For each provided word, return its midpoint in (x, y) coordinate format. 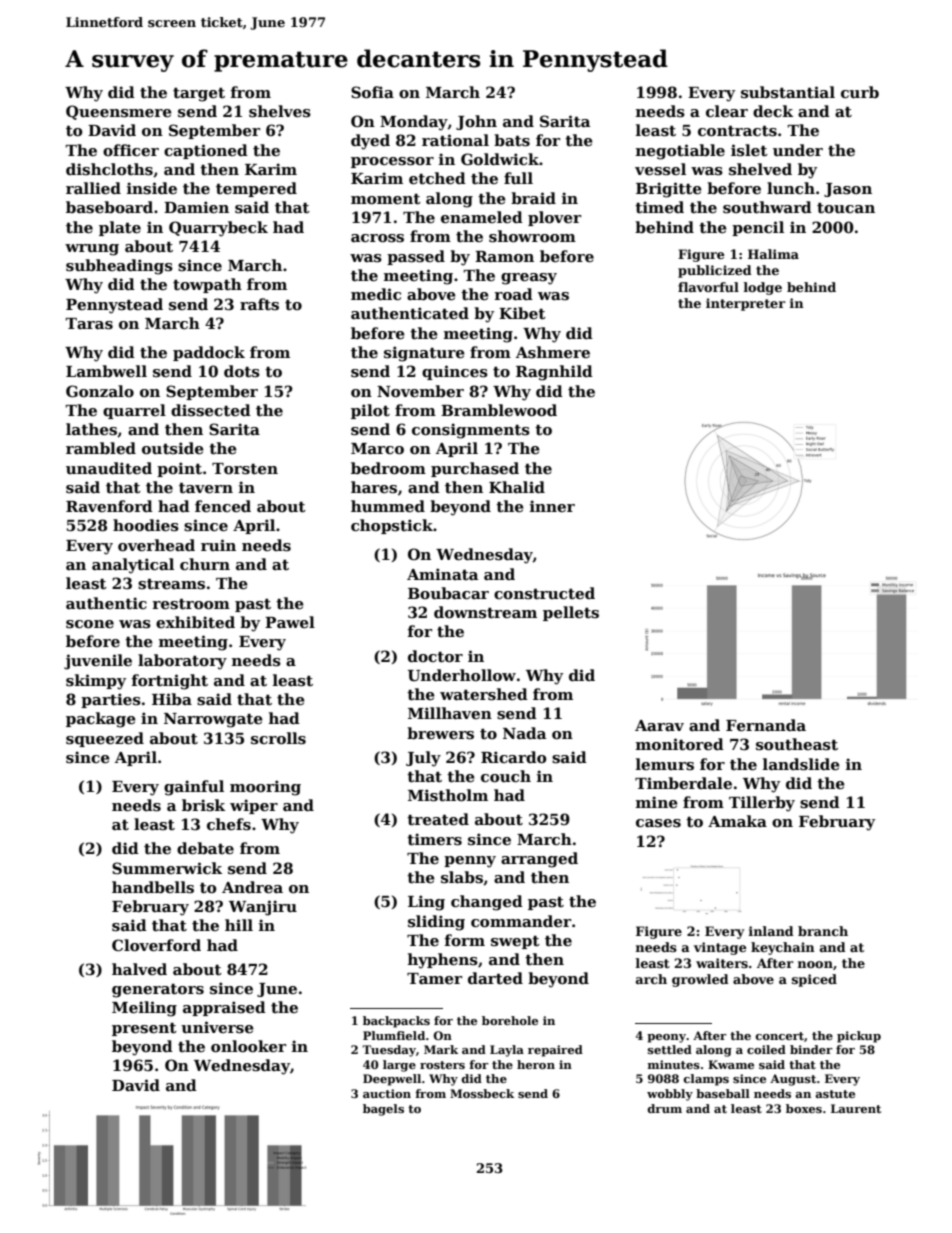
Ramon (504, 256)
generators (158, 991)
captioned (206, 151)
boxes (804, 1108)
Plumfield (394, 1035)
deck (773, 111)
